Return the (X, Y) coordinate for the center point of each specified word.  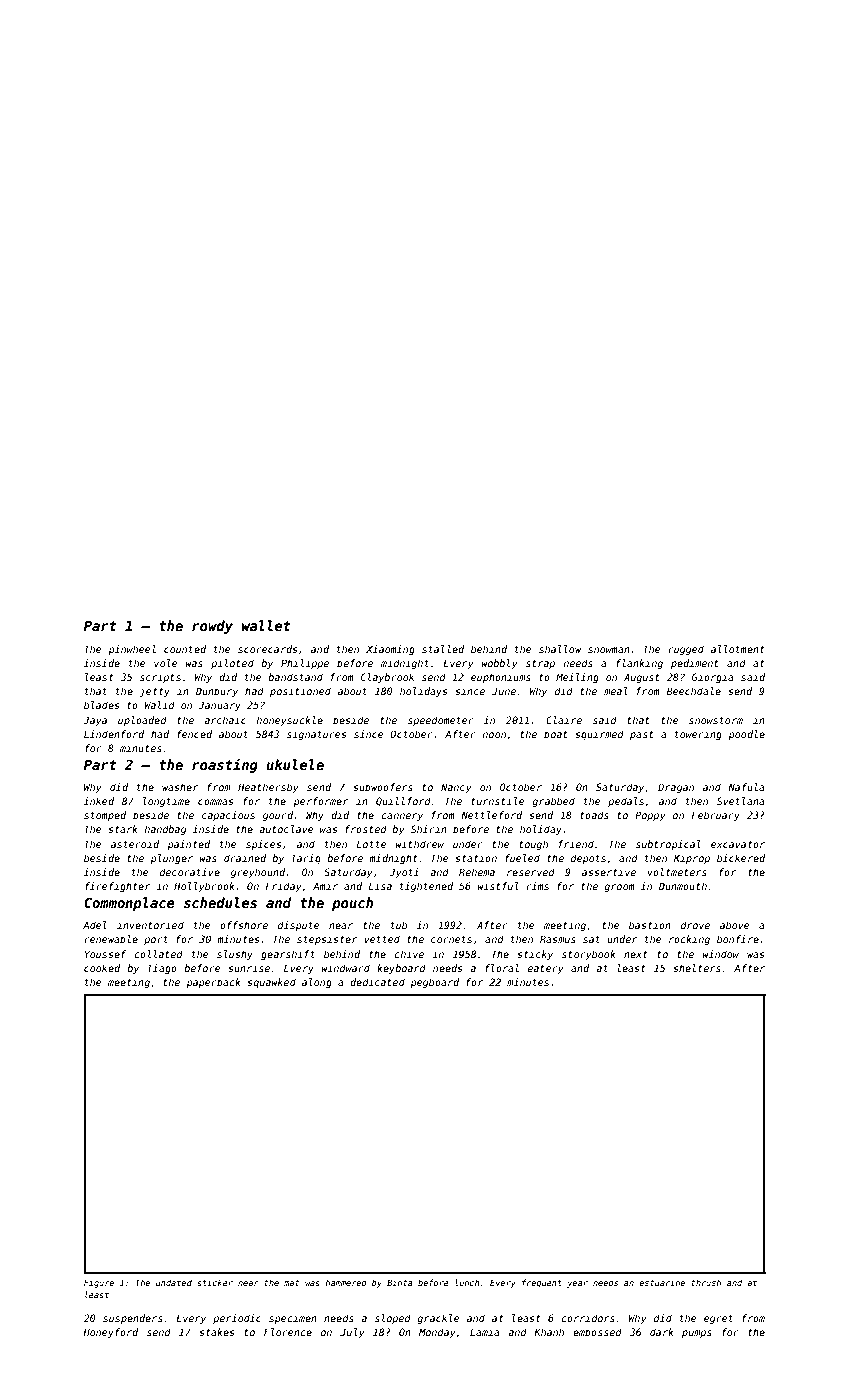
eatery (546, 969)
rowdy (212, 627)
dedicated (377, 982)
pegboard (434, 983)
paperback (213, 983)
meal (616, 691)
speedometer (441, 721)
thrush (706, 1282)
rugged (686, 650)
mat (291, 1283)
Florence (288, 1332)
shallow (560, 649)
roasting (225, 766)
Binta (400, 1282)
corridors (588, 1318)
